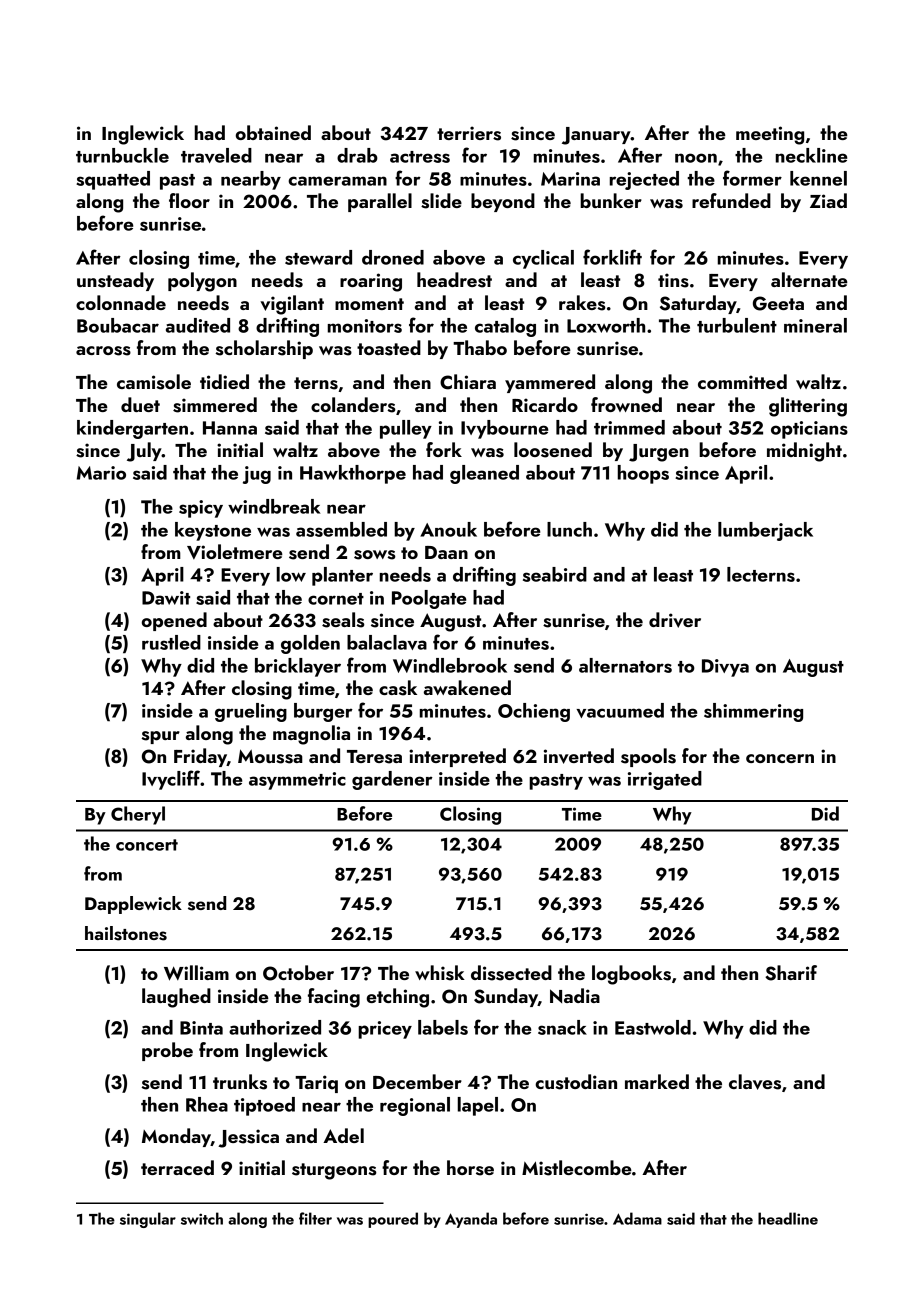  I want to click on irrigated, so click(665, 780).
